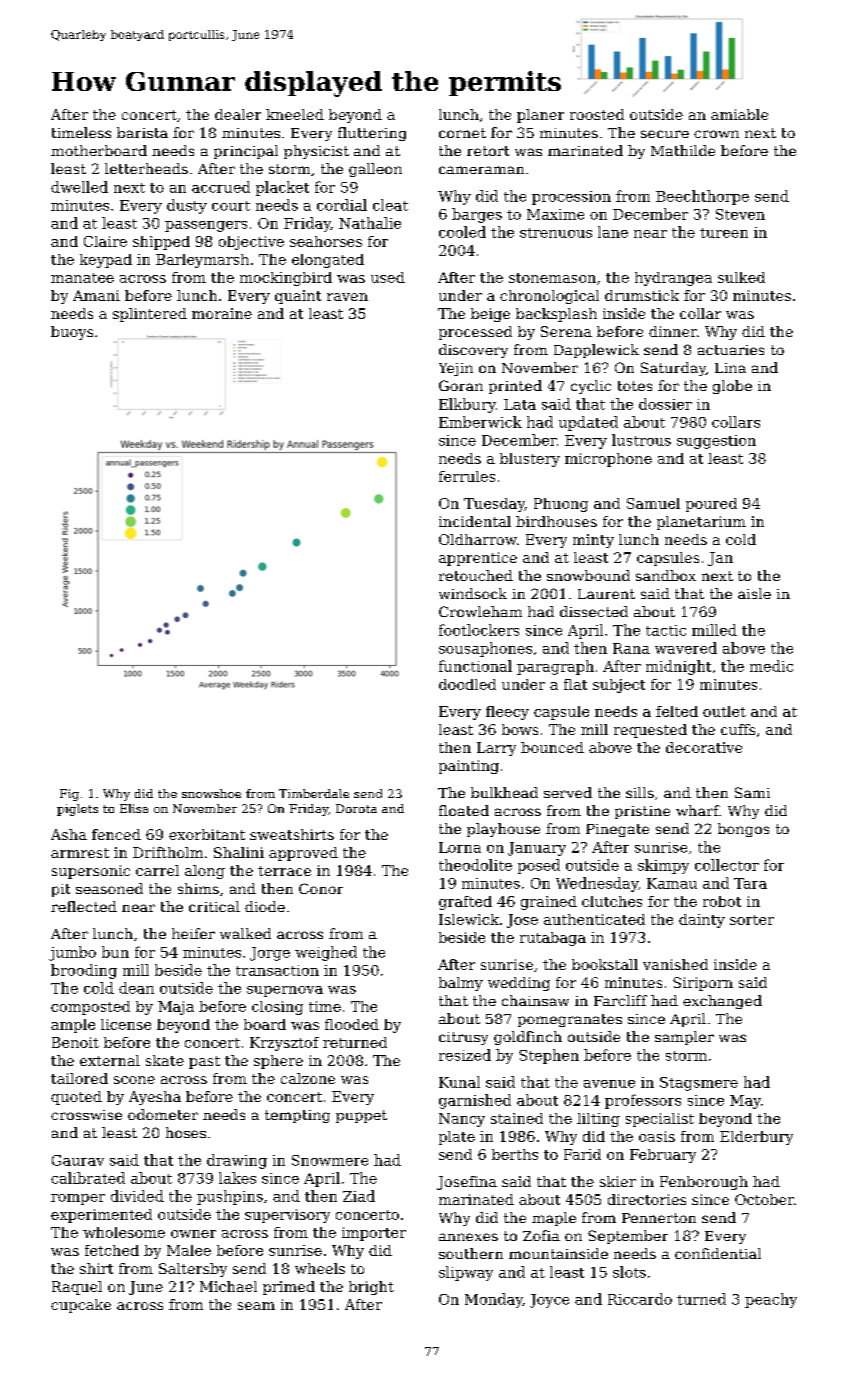 Image resolution: width=849 pixels, height=1400 pixels. What do you see at coordinates (479, 630) in the page?
I see `footlockers` at bounding box center [479, 630].
